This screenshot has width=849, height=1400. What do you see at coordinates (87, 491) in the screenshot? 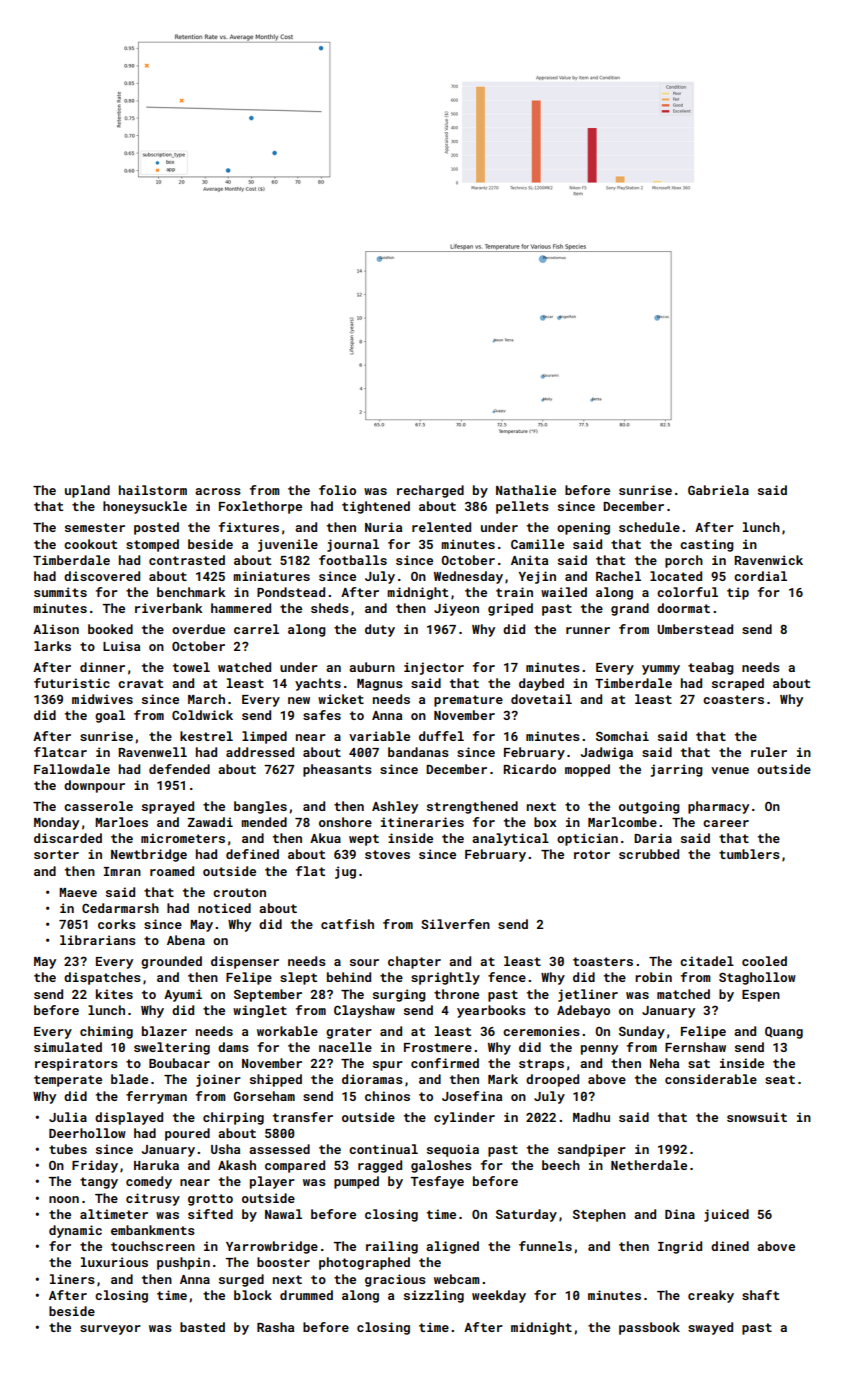
I see `upland` at bounding box center [87, 491].
